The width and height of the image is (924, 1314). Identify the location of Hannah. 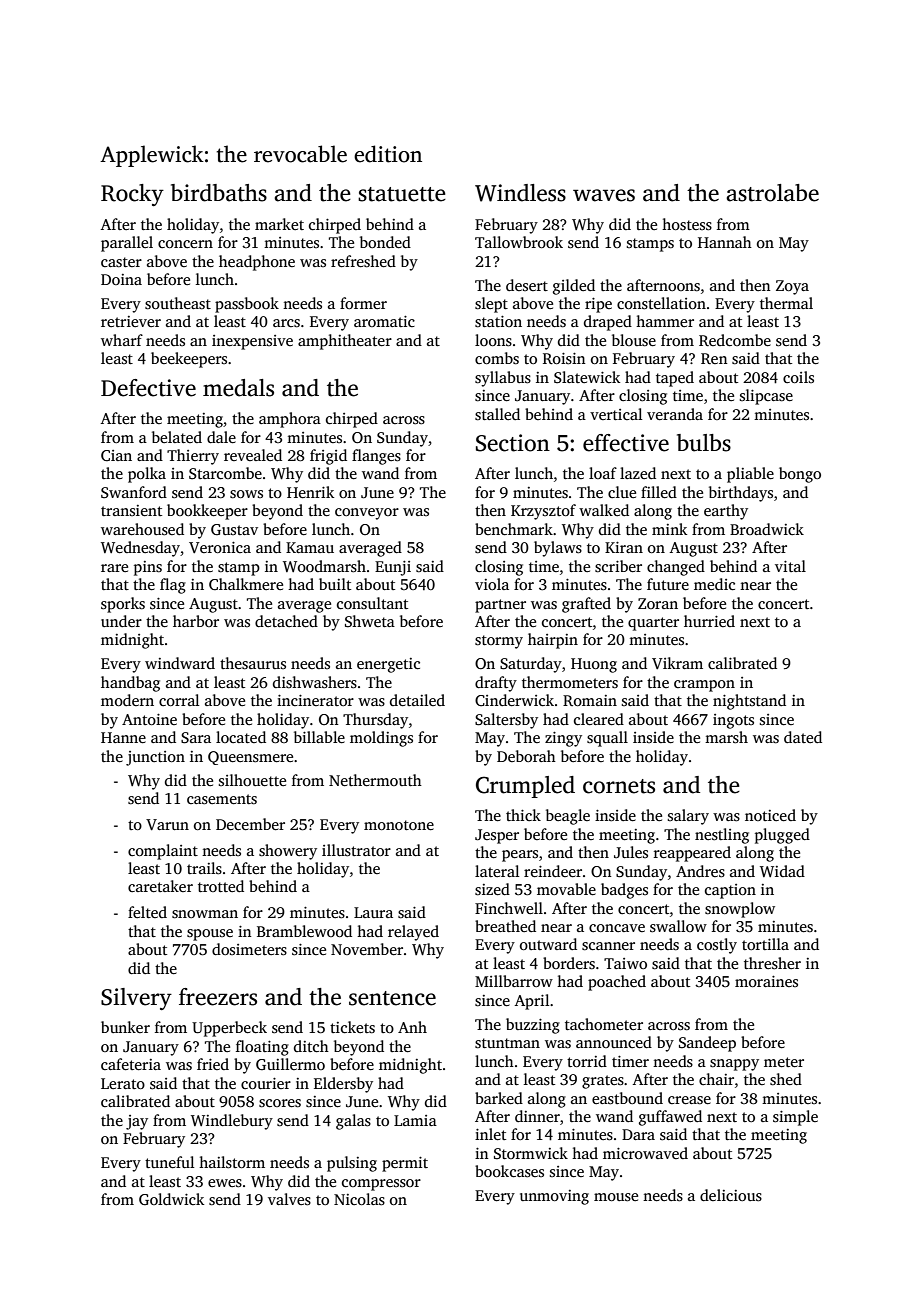
(725, 242).
